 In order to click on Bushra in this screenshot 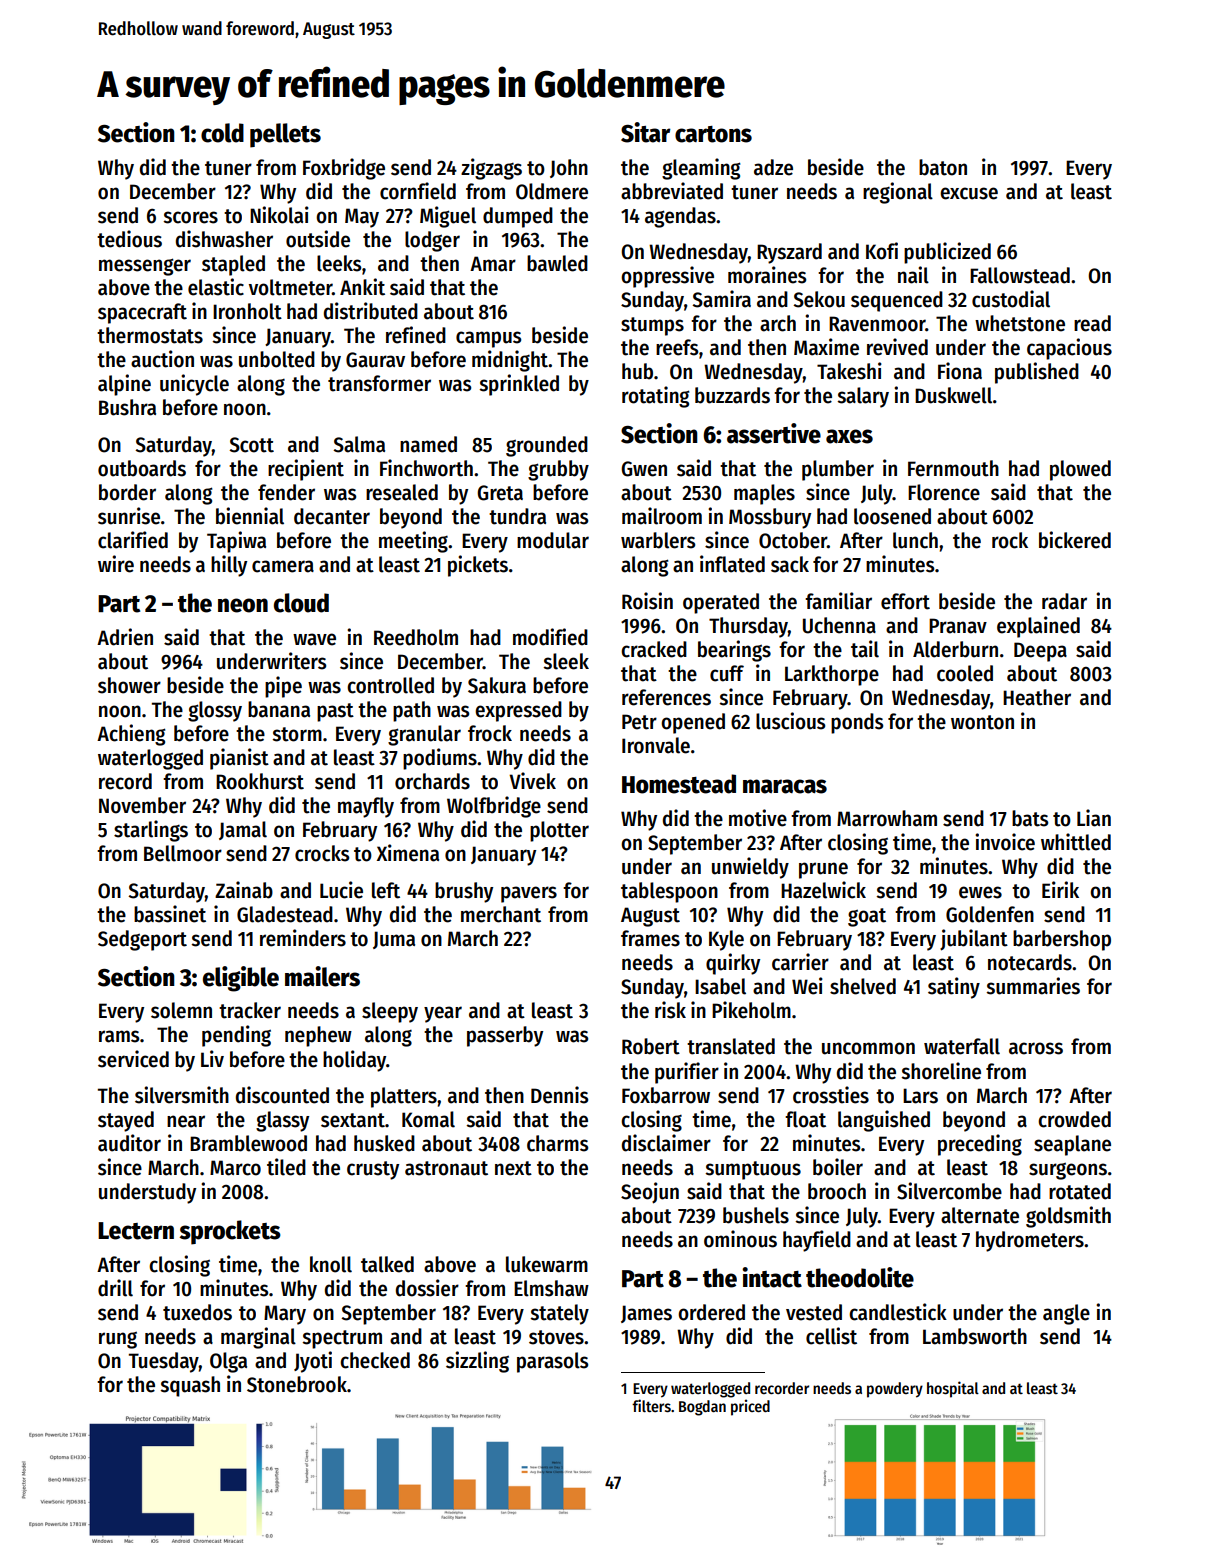, I will do `click(127, 407)`.
